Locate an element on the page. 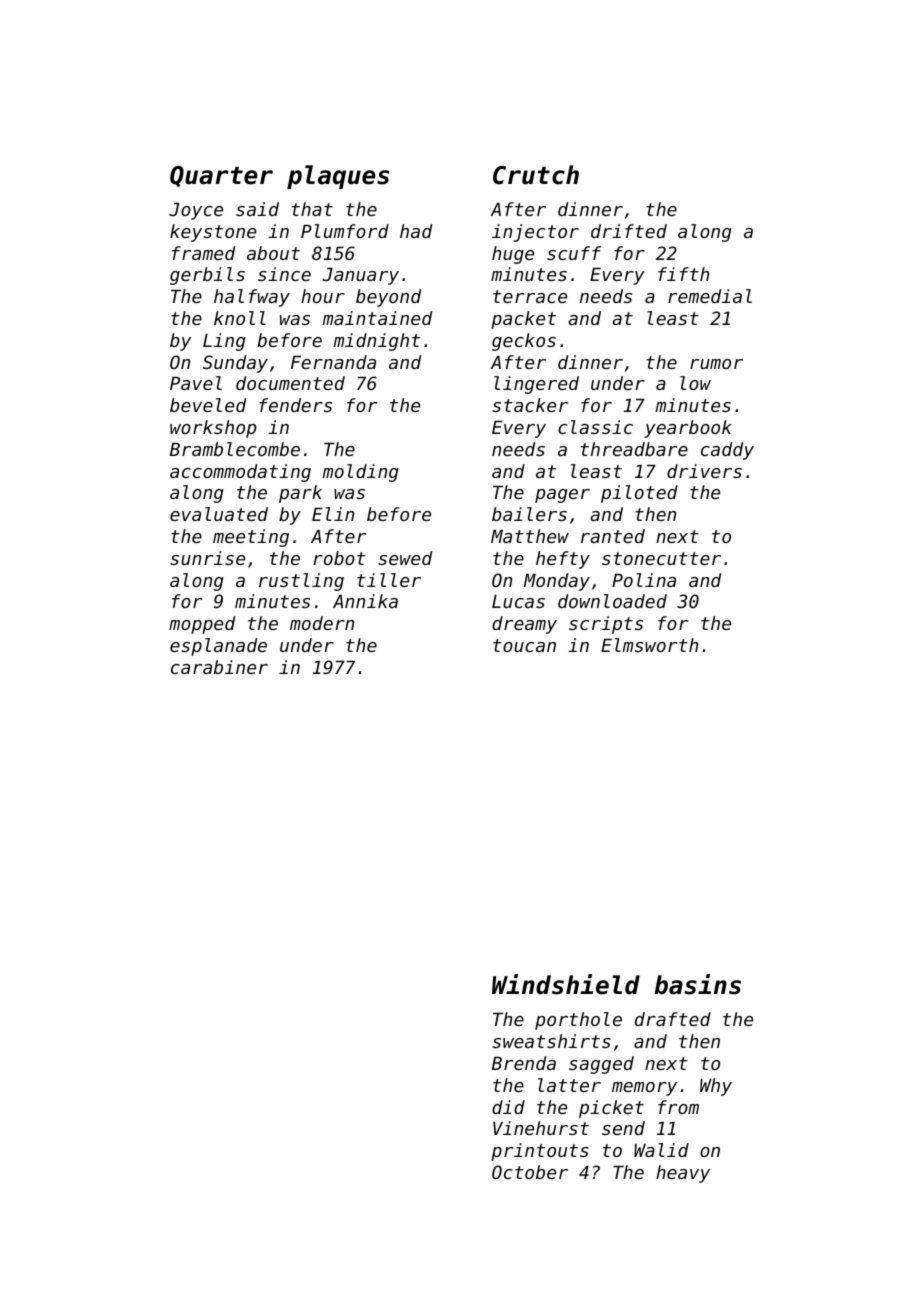 The image size is (924, 1311). did is located at coordinates (508, 1107).
